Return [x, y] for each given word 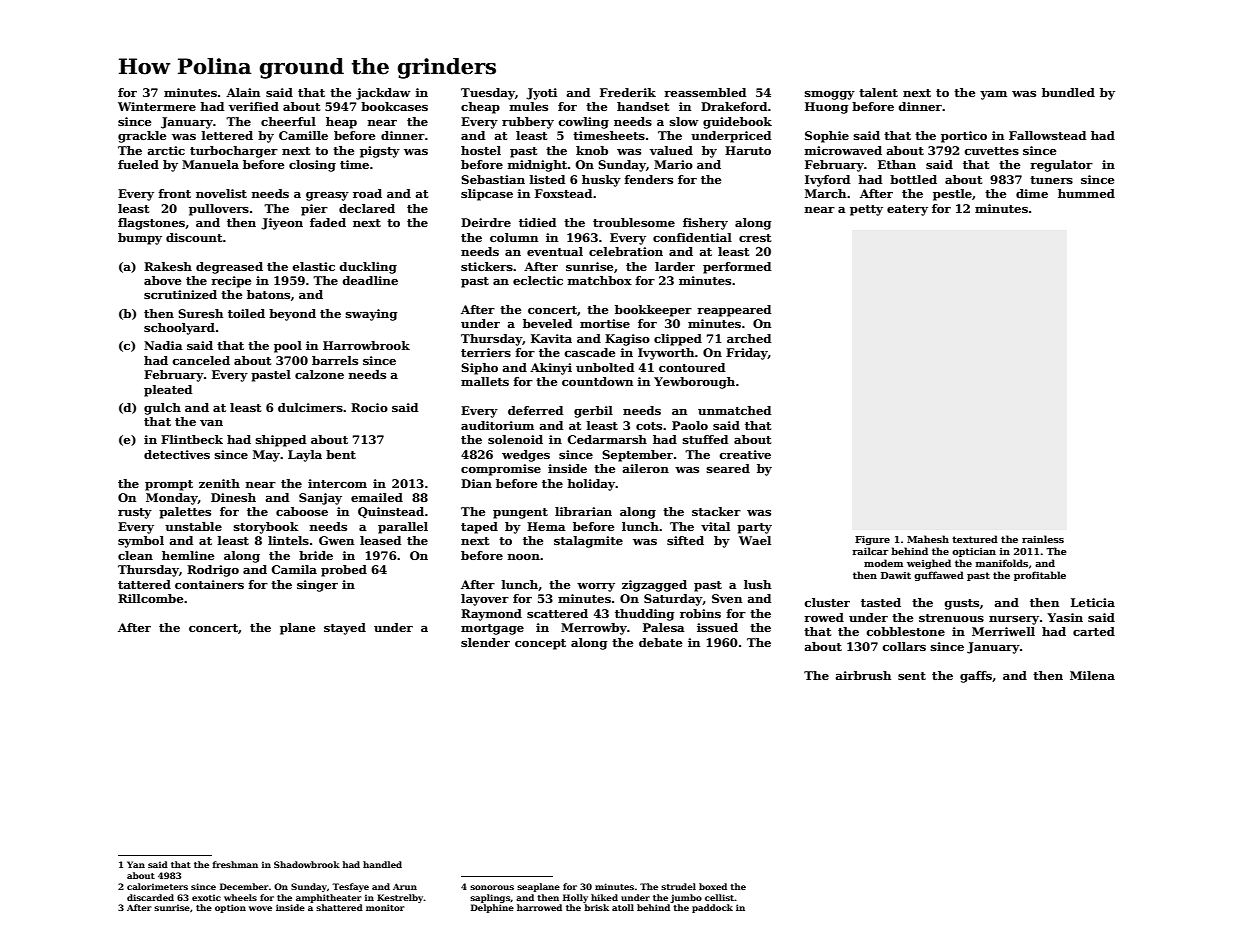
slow [684, 121]
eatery [907, 210]
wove [260, 908]
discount [194, 237]
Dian [476, 483]
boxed [713, 886]
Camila [294, 569]
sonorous [492, 887]
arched [749, 338]
